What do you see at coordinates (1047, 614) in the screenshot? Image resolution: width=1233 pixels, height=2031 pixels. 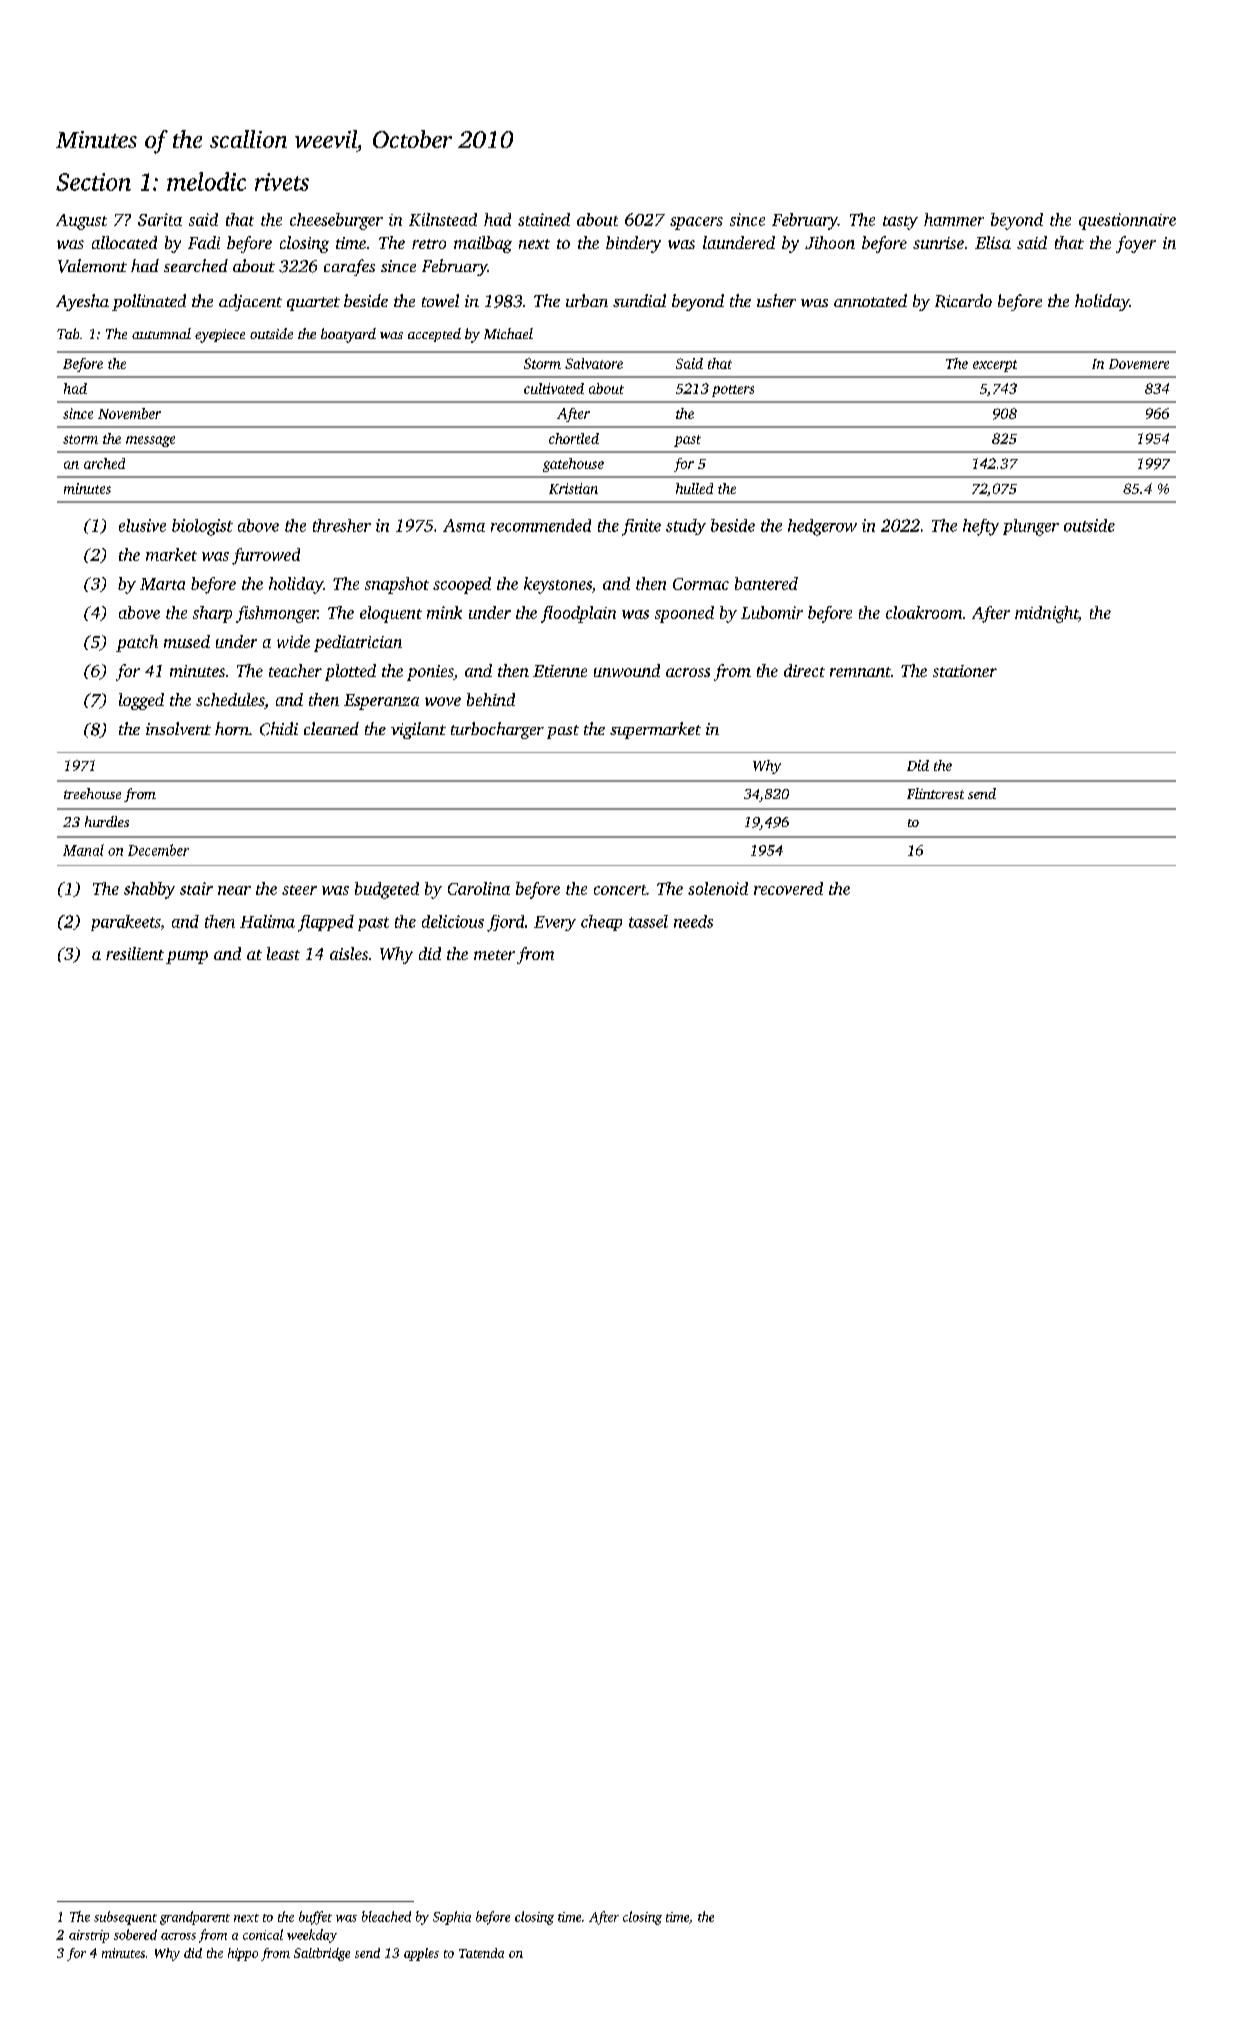 I see `midnight` at bounding box center [1047, 614].
